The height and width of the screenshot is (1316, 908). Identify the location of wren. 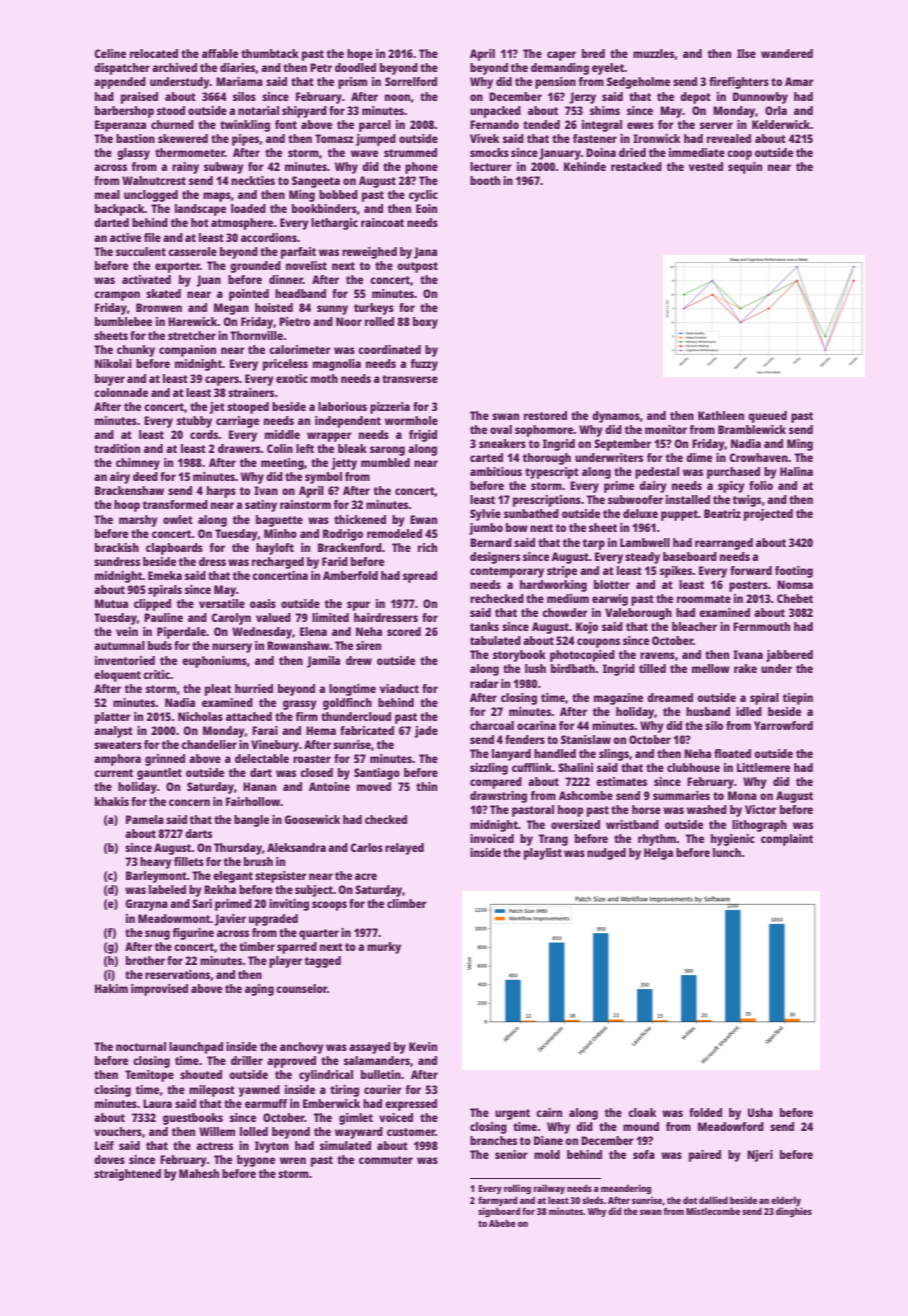
(293, 1160).
